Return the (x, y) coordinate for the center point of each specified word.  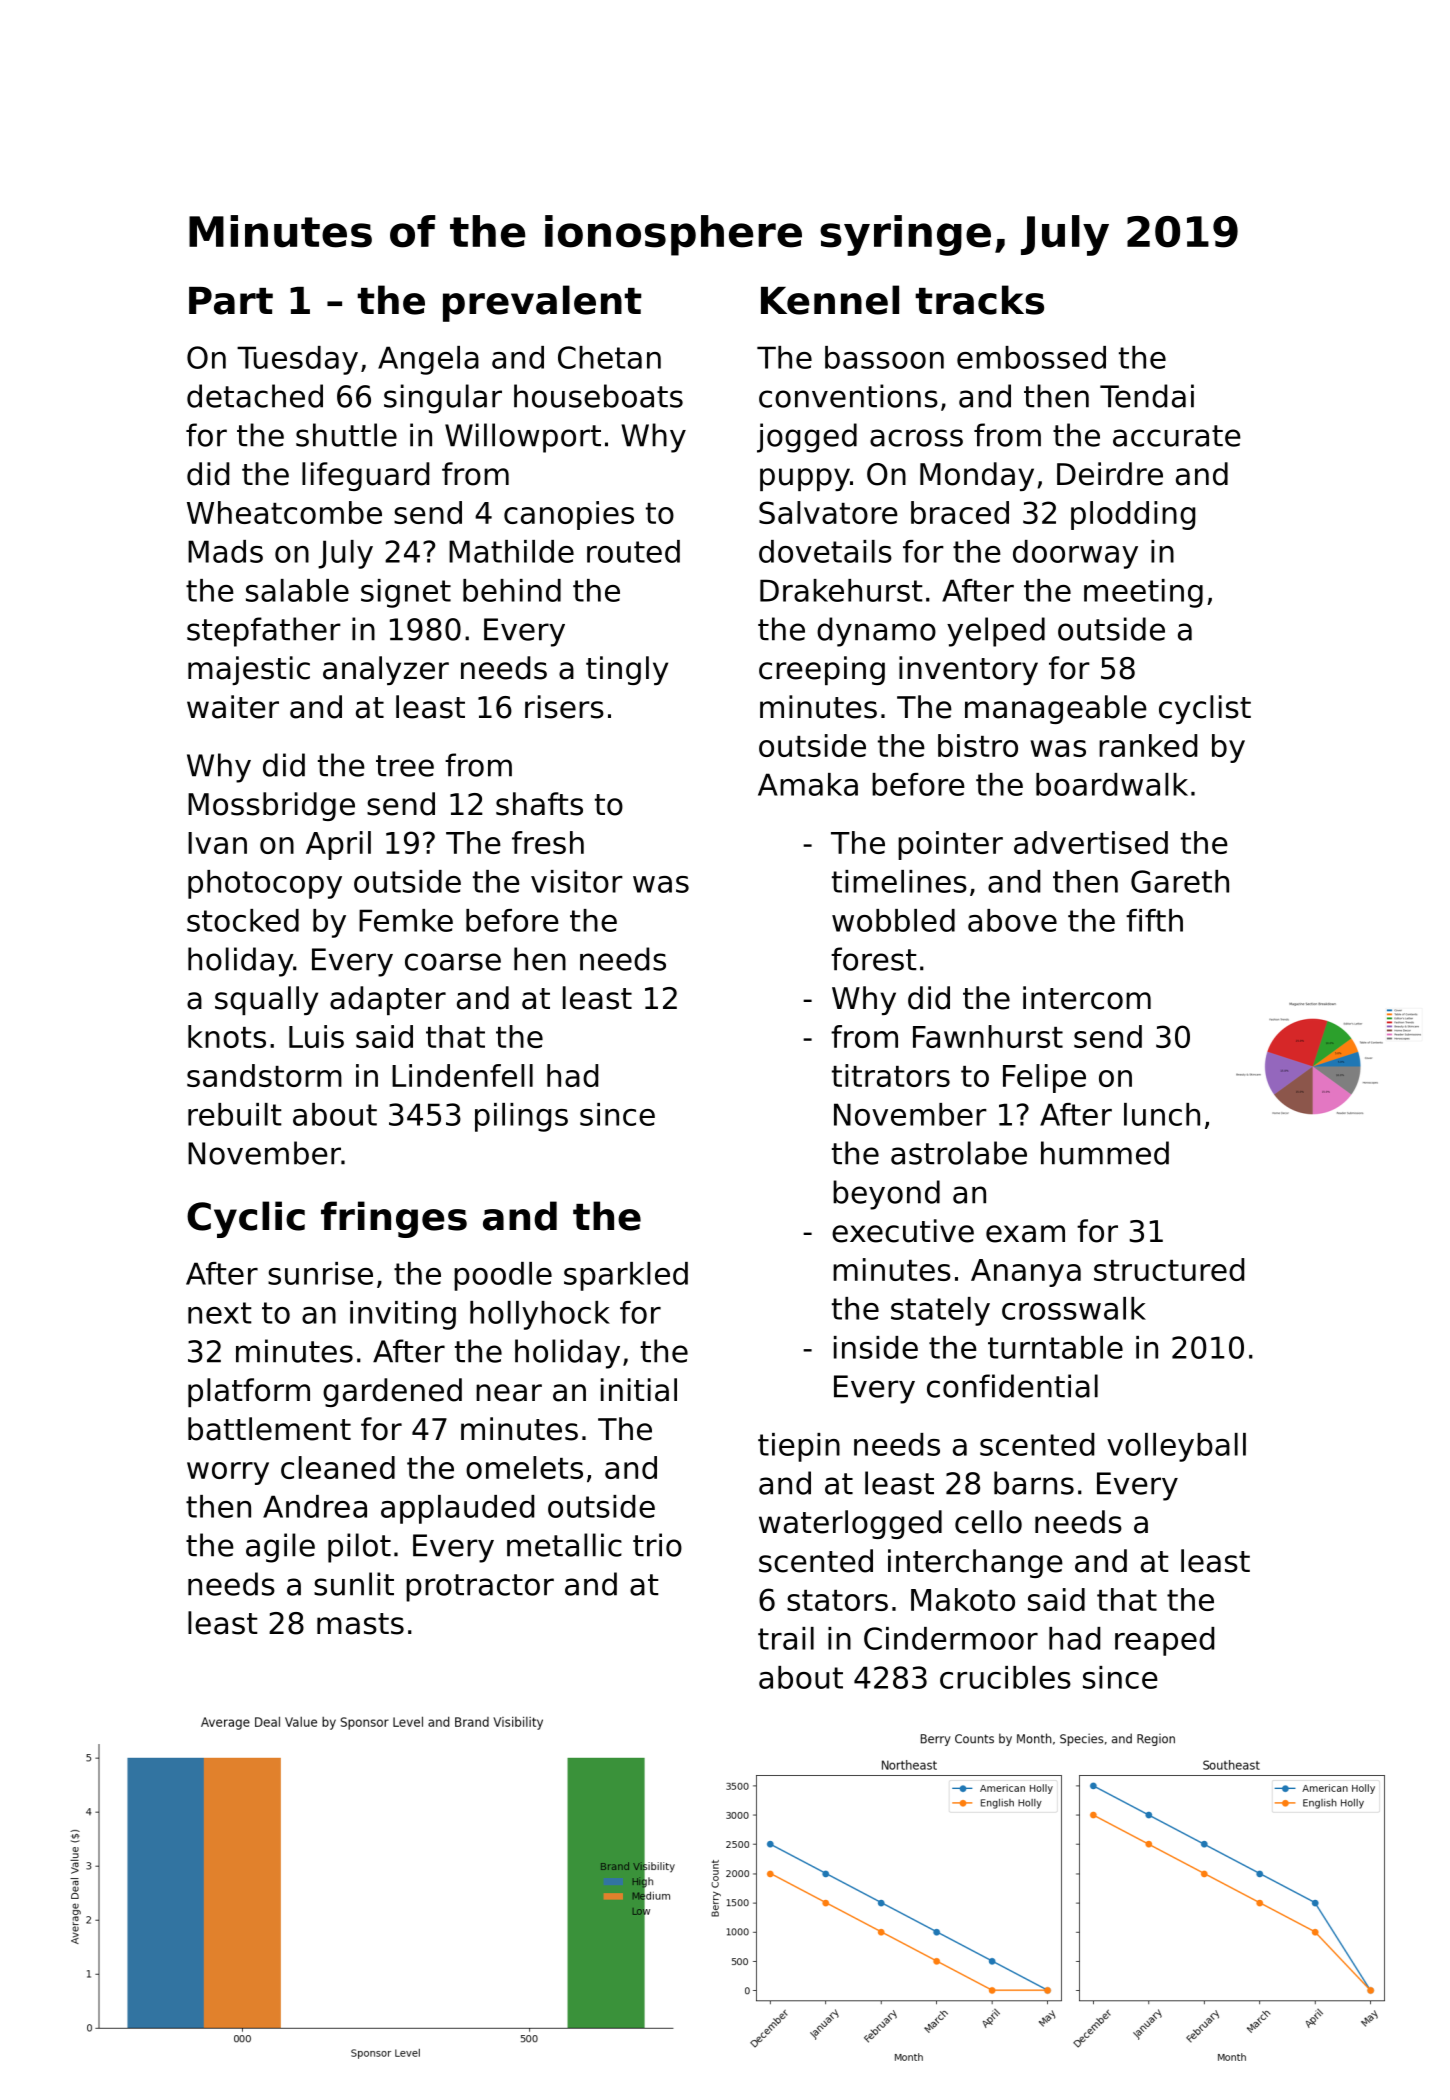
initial (639, 1390)
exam (1025, 1234)
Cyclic (246, 1219)
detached (255, 396)
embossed (1031, 357)
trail (786, 1638)
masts (360, 1624)
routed (633, 551)
